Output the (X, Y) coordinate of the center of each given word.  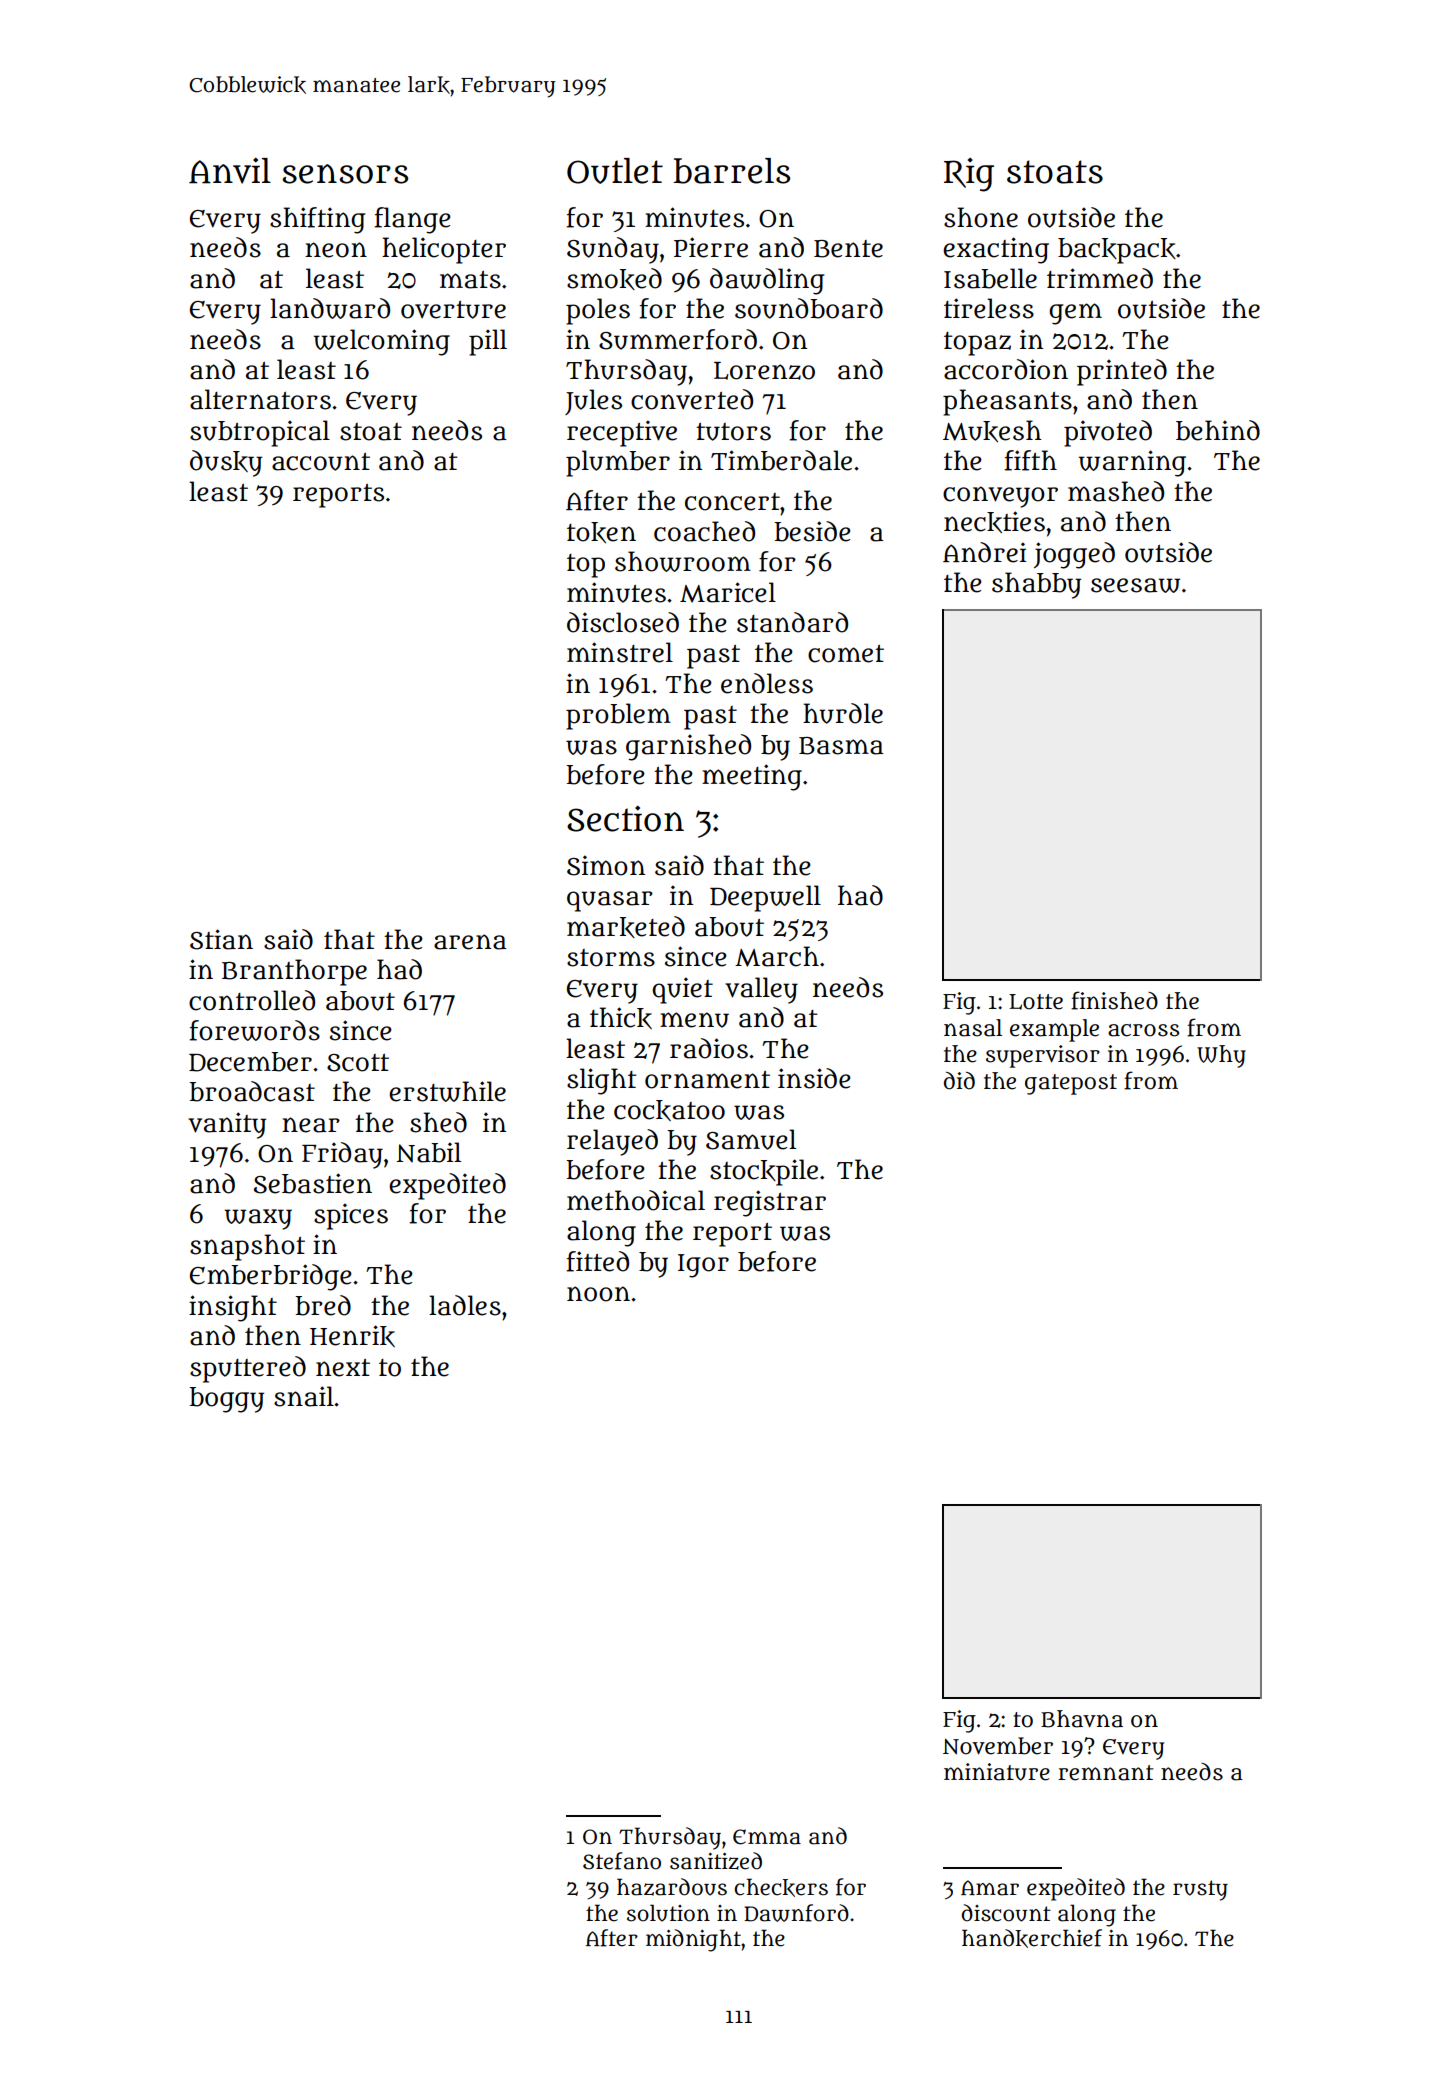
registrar (770, 1203)
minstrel (620, 652)
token (601, 532)
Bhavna (1082, 1719)
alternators (260, 399)
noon (598, 1294)
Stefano (622, 1861)
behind (1218, 430)
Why (1221, 1056)
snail (304, 1396)
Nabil (429, 1152)
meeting (752, 777)
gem (1075, 314)
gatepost (1071, 1084)
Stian (221, 939)
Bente (848, 249)
